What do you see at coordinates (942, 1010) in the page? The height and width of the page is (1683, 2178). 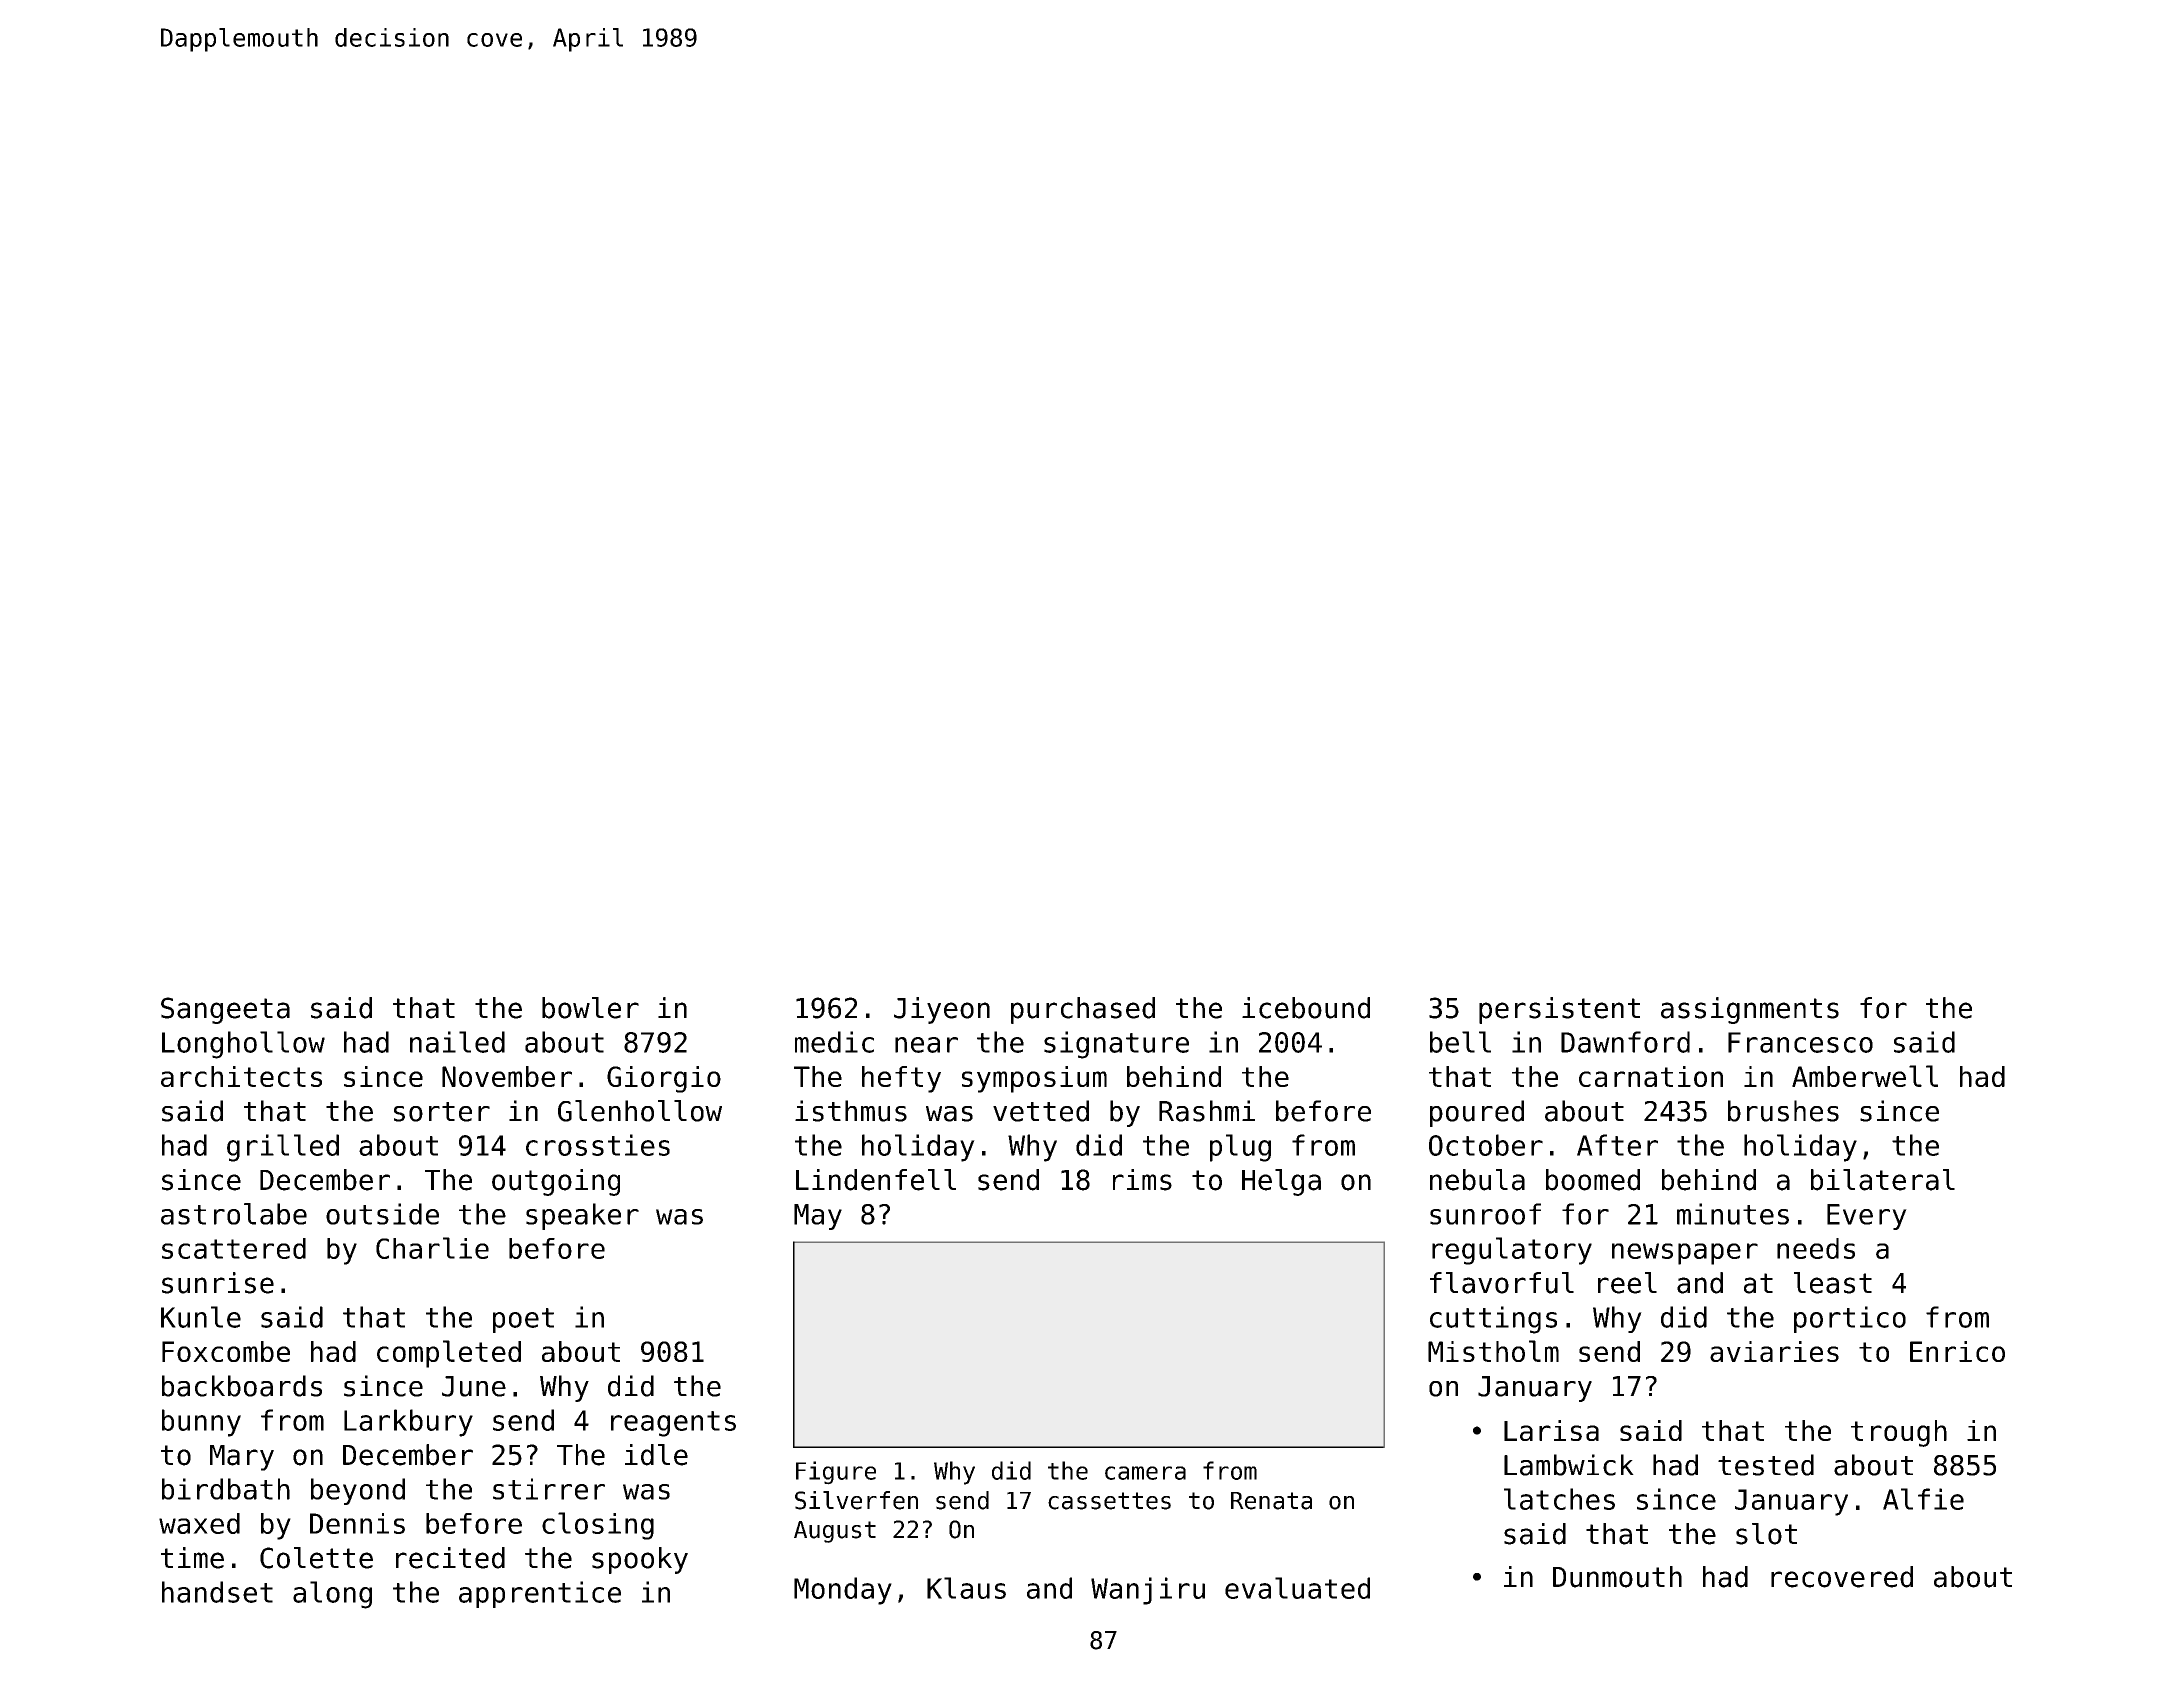 I see `Jiyeon` at bounding box center [942, 1010].
